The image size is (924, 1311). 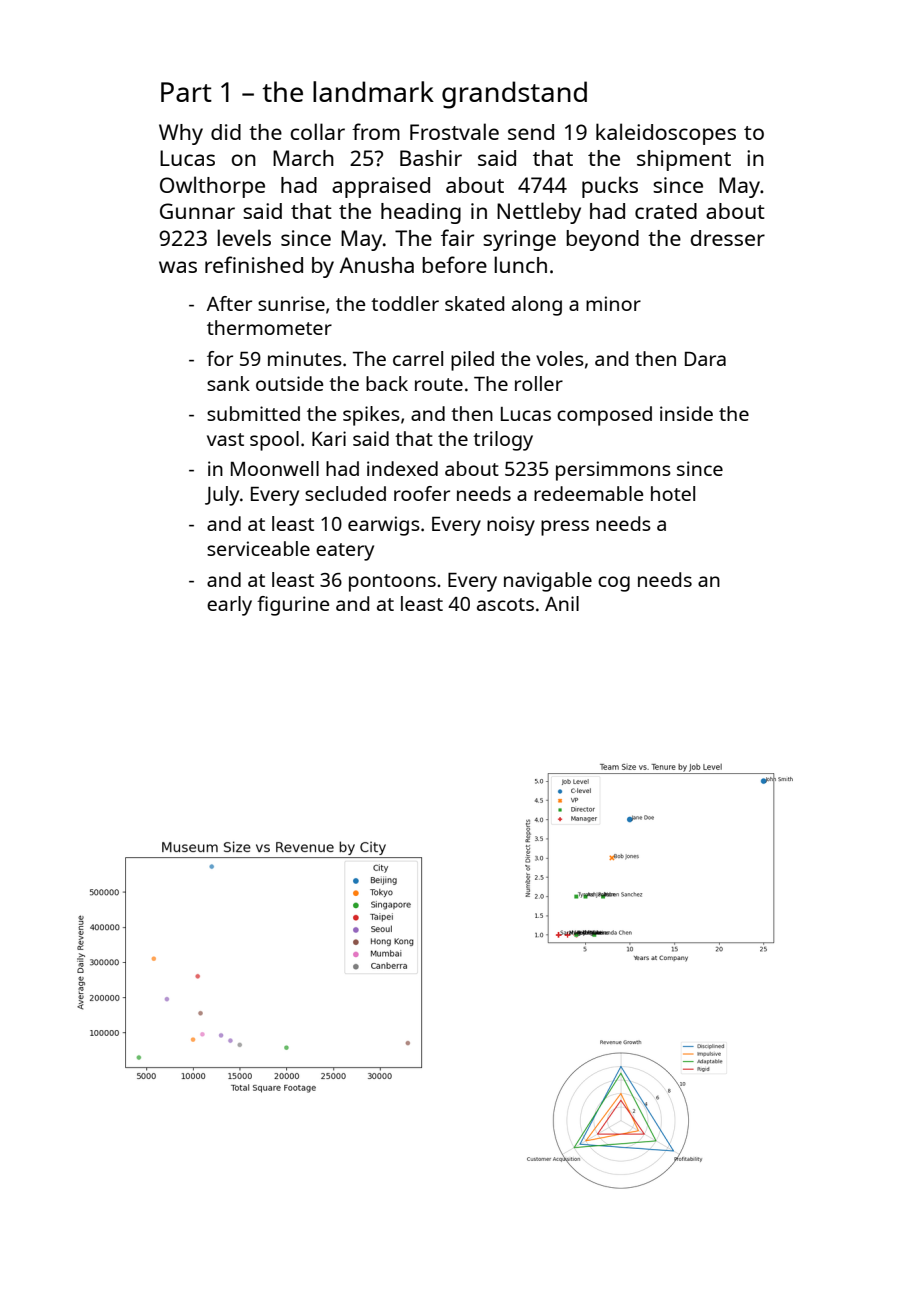 What do you see at coordinates (472, 361) in the image?
I see `piled` at bounding box center [472, 361].
